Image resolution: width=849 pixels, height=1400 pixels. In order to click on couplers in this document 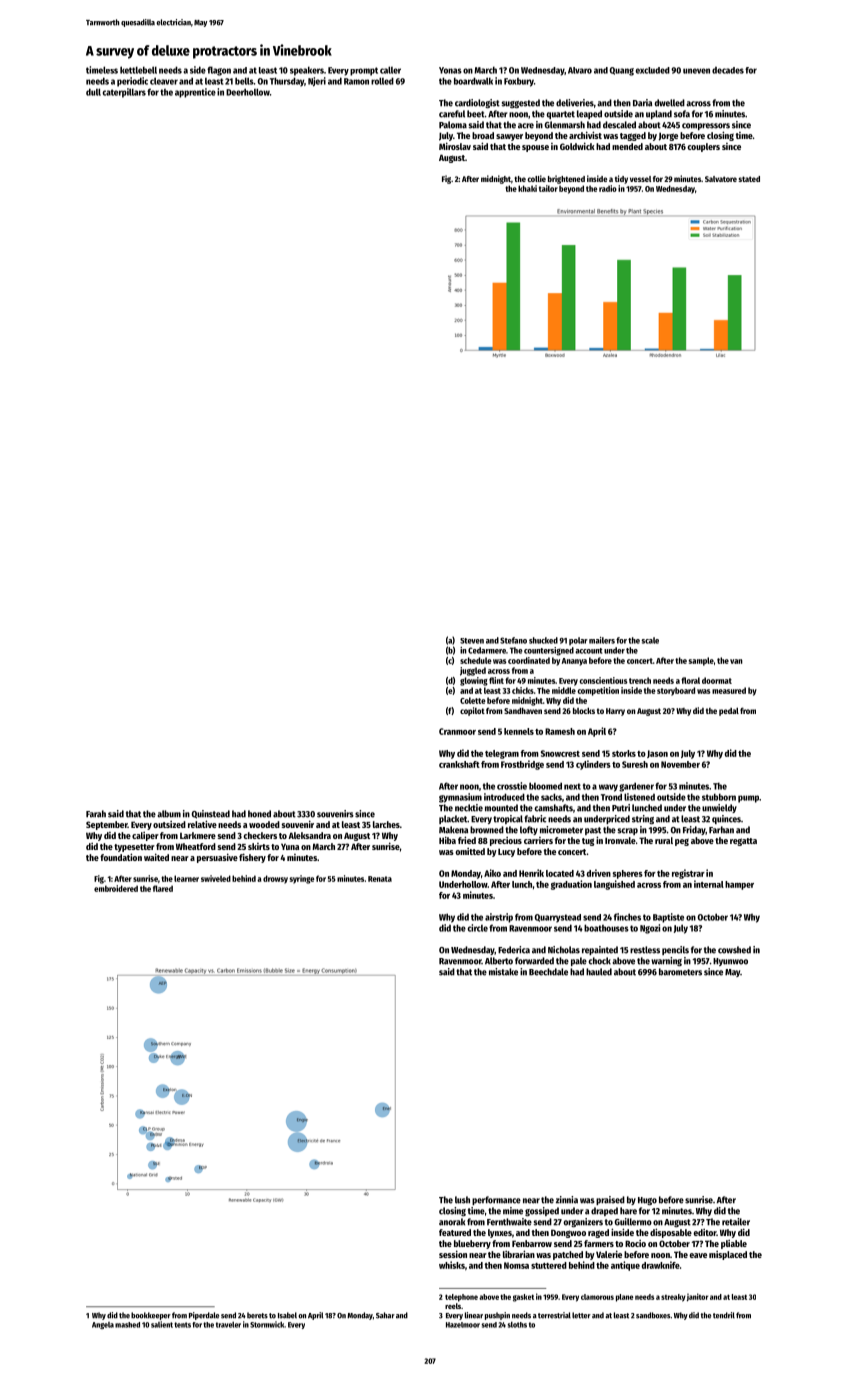, I will do `click(703, 147)`.
